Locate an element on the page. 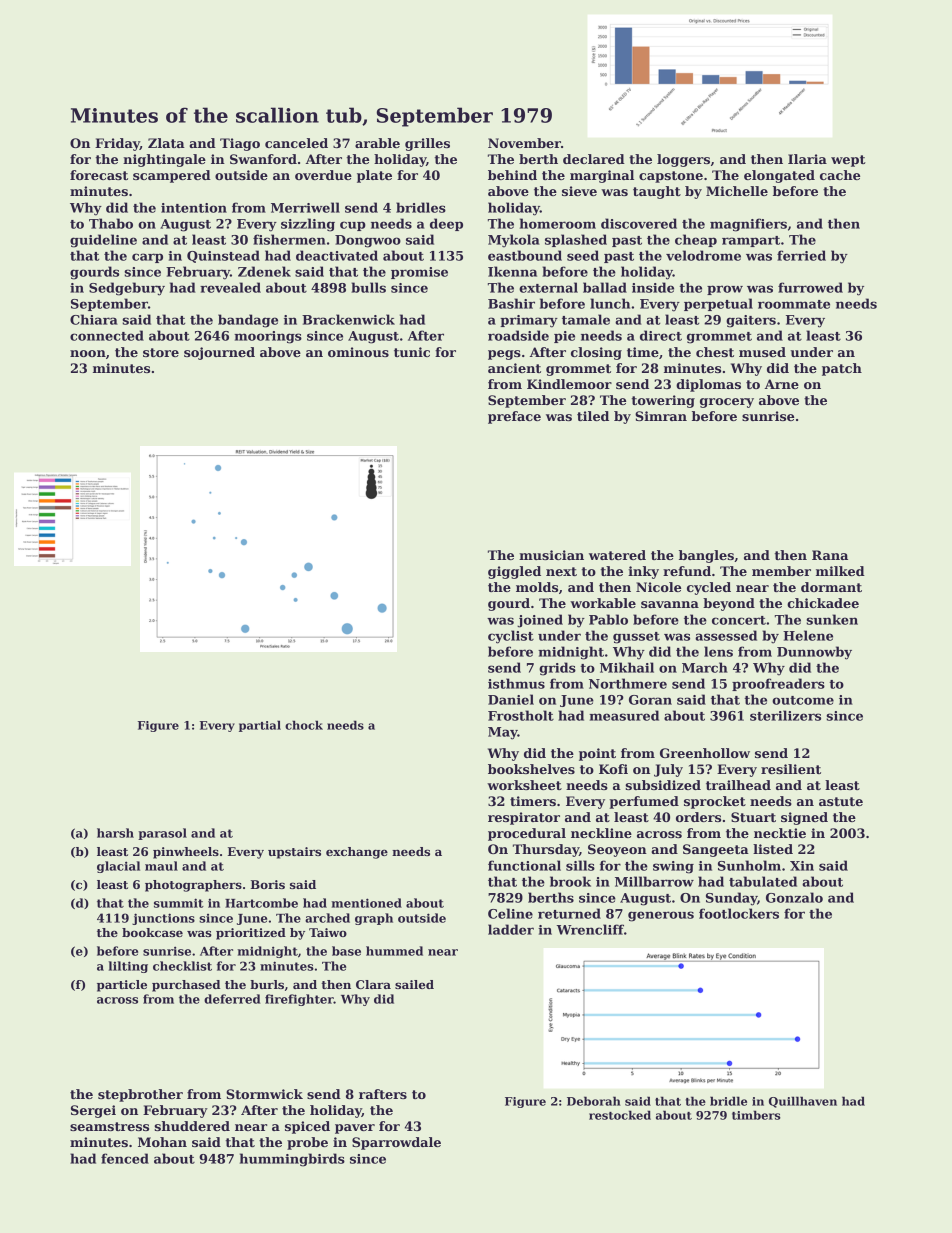 Image resolution: width=952 pixels, height=1233 pixels. partial is located at coordinates (260, 726).
